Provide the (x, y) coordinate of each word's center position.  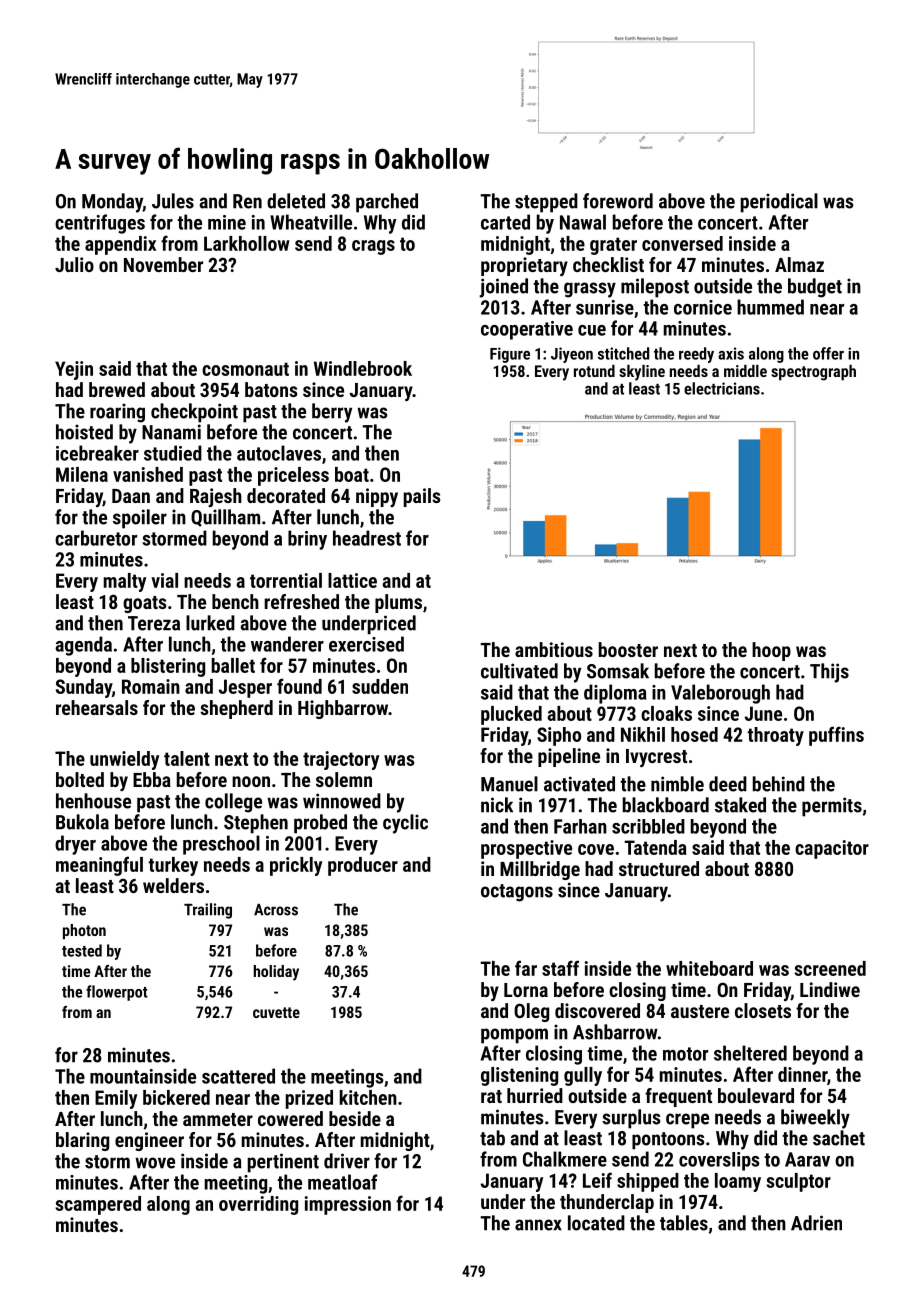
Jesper (245, 688)
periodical (779, 203)
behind (779, 784)
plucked (511, 715)
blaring (82, 1141)
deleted (296, 201)
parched (387, 203)
